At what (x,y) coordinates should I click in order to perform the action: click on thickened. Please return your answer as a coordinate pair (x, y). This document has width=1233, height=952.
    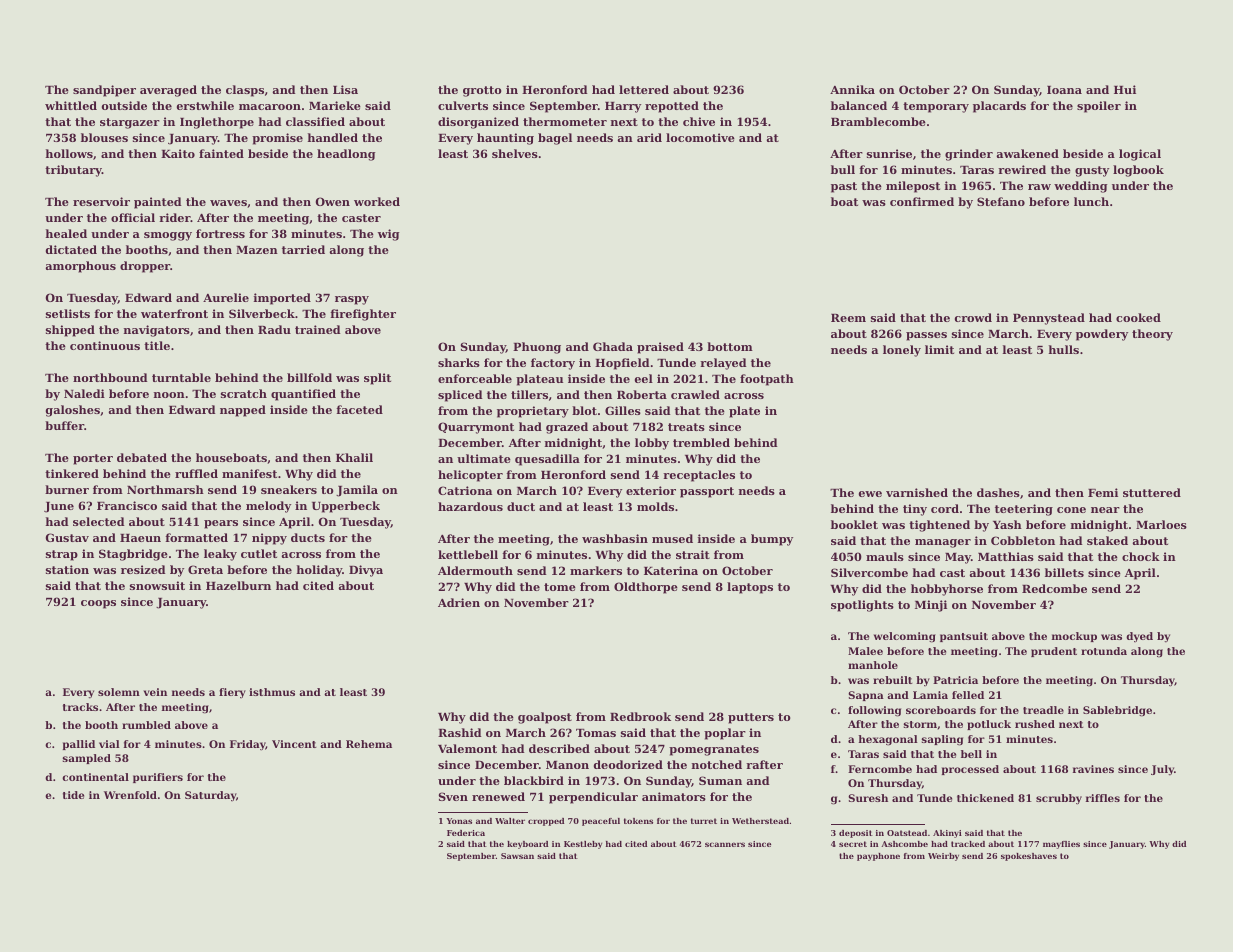
    Looking at the image, I should click on (985, 798).
